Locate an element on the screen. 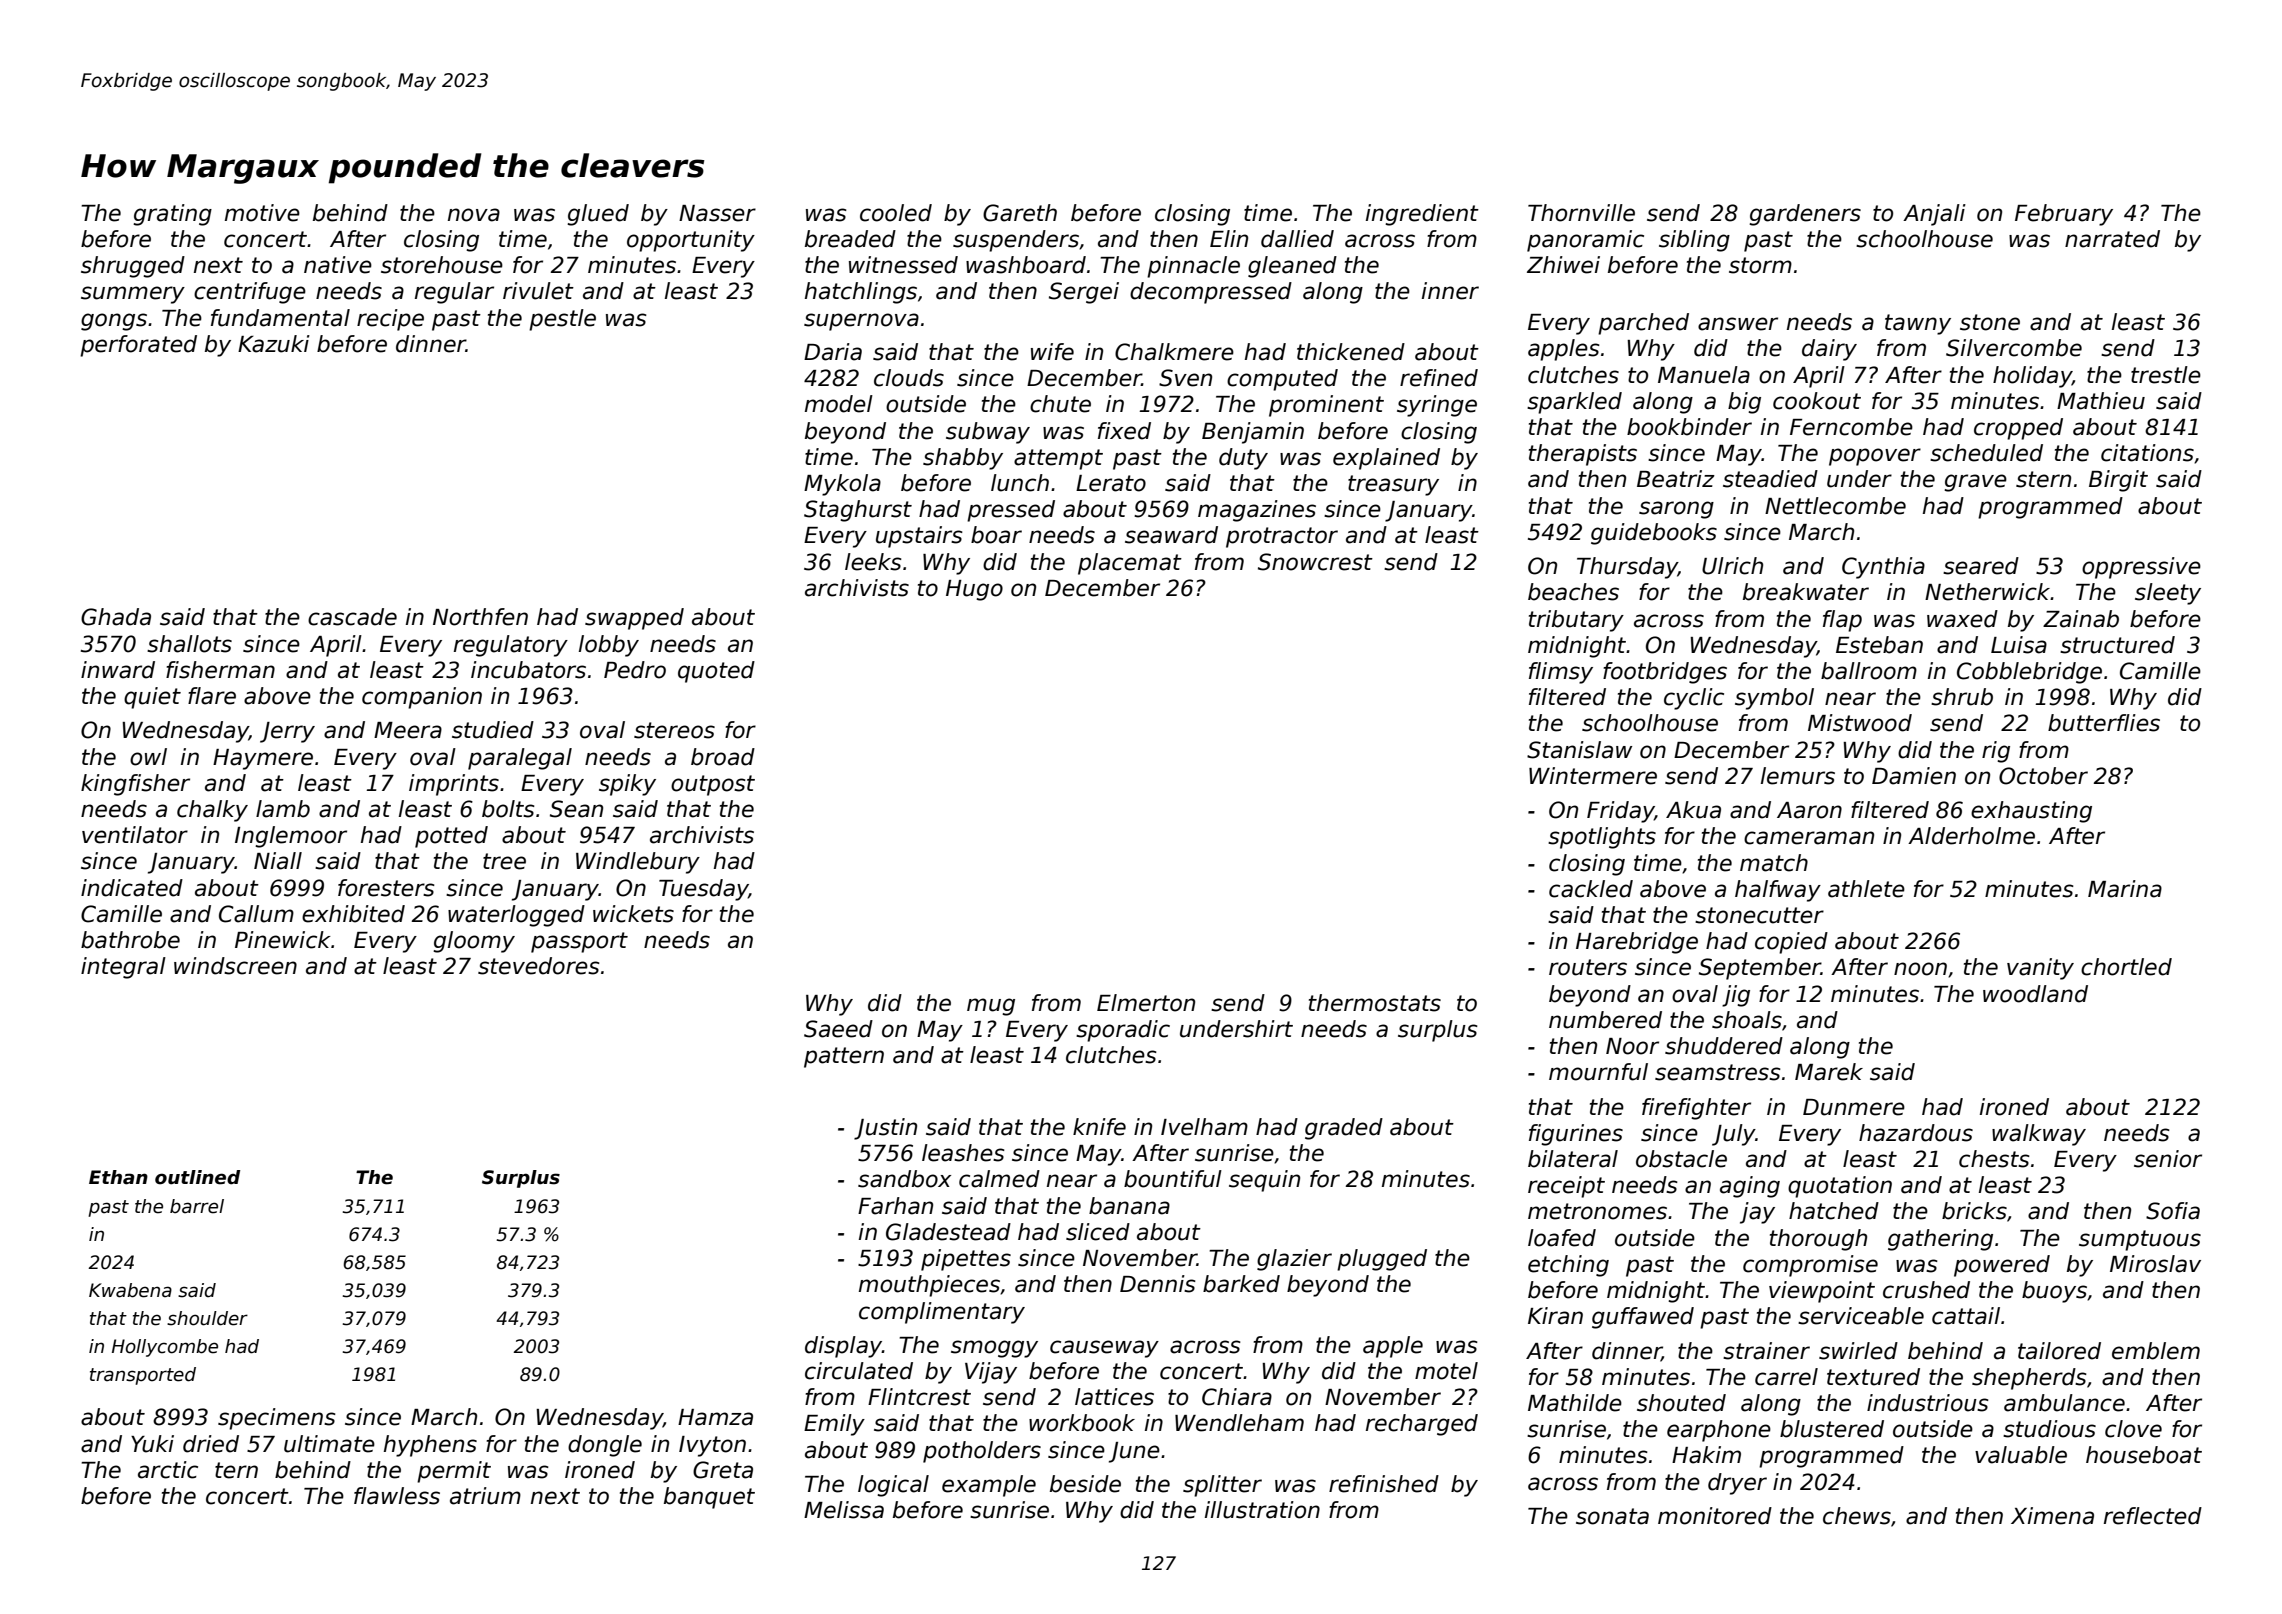 This screenshot has height=1614, width=2282. arctic is located at coordinates (168, 1470).
